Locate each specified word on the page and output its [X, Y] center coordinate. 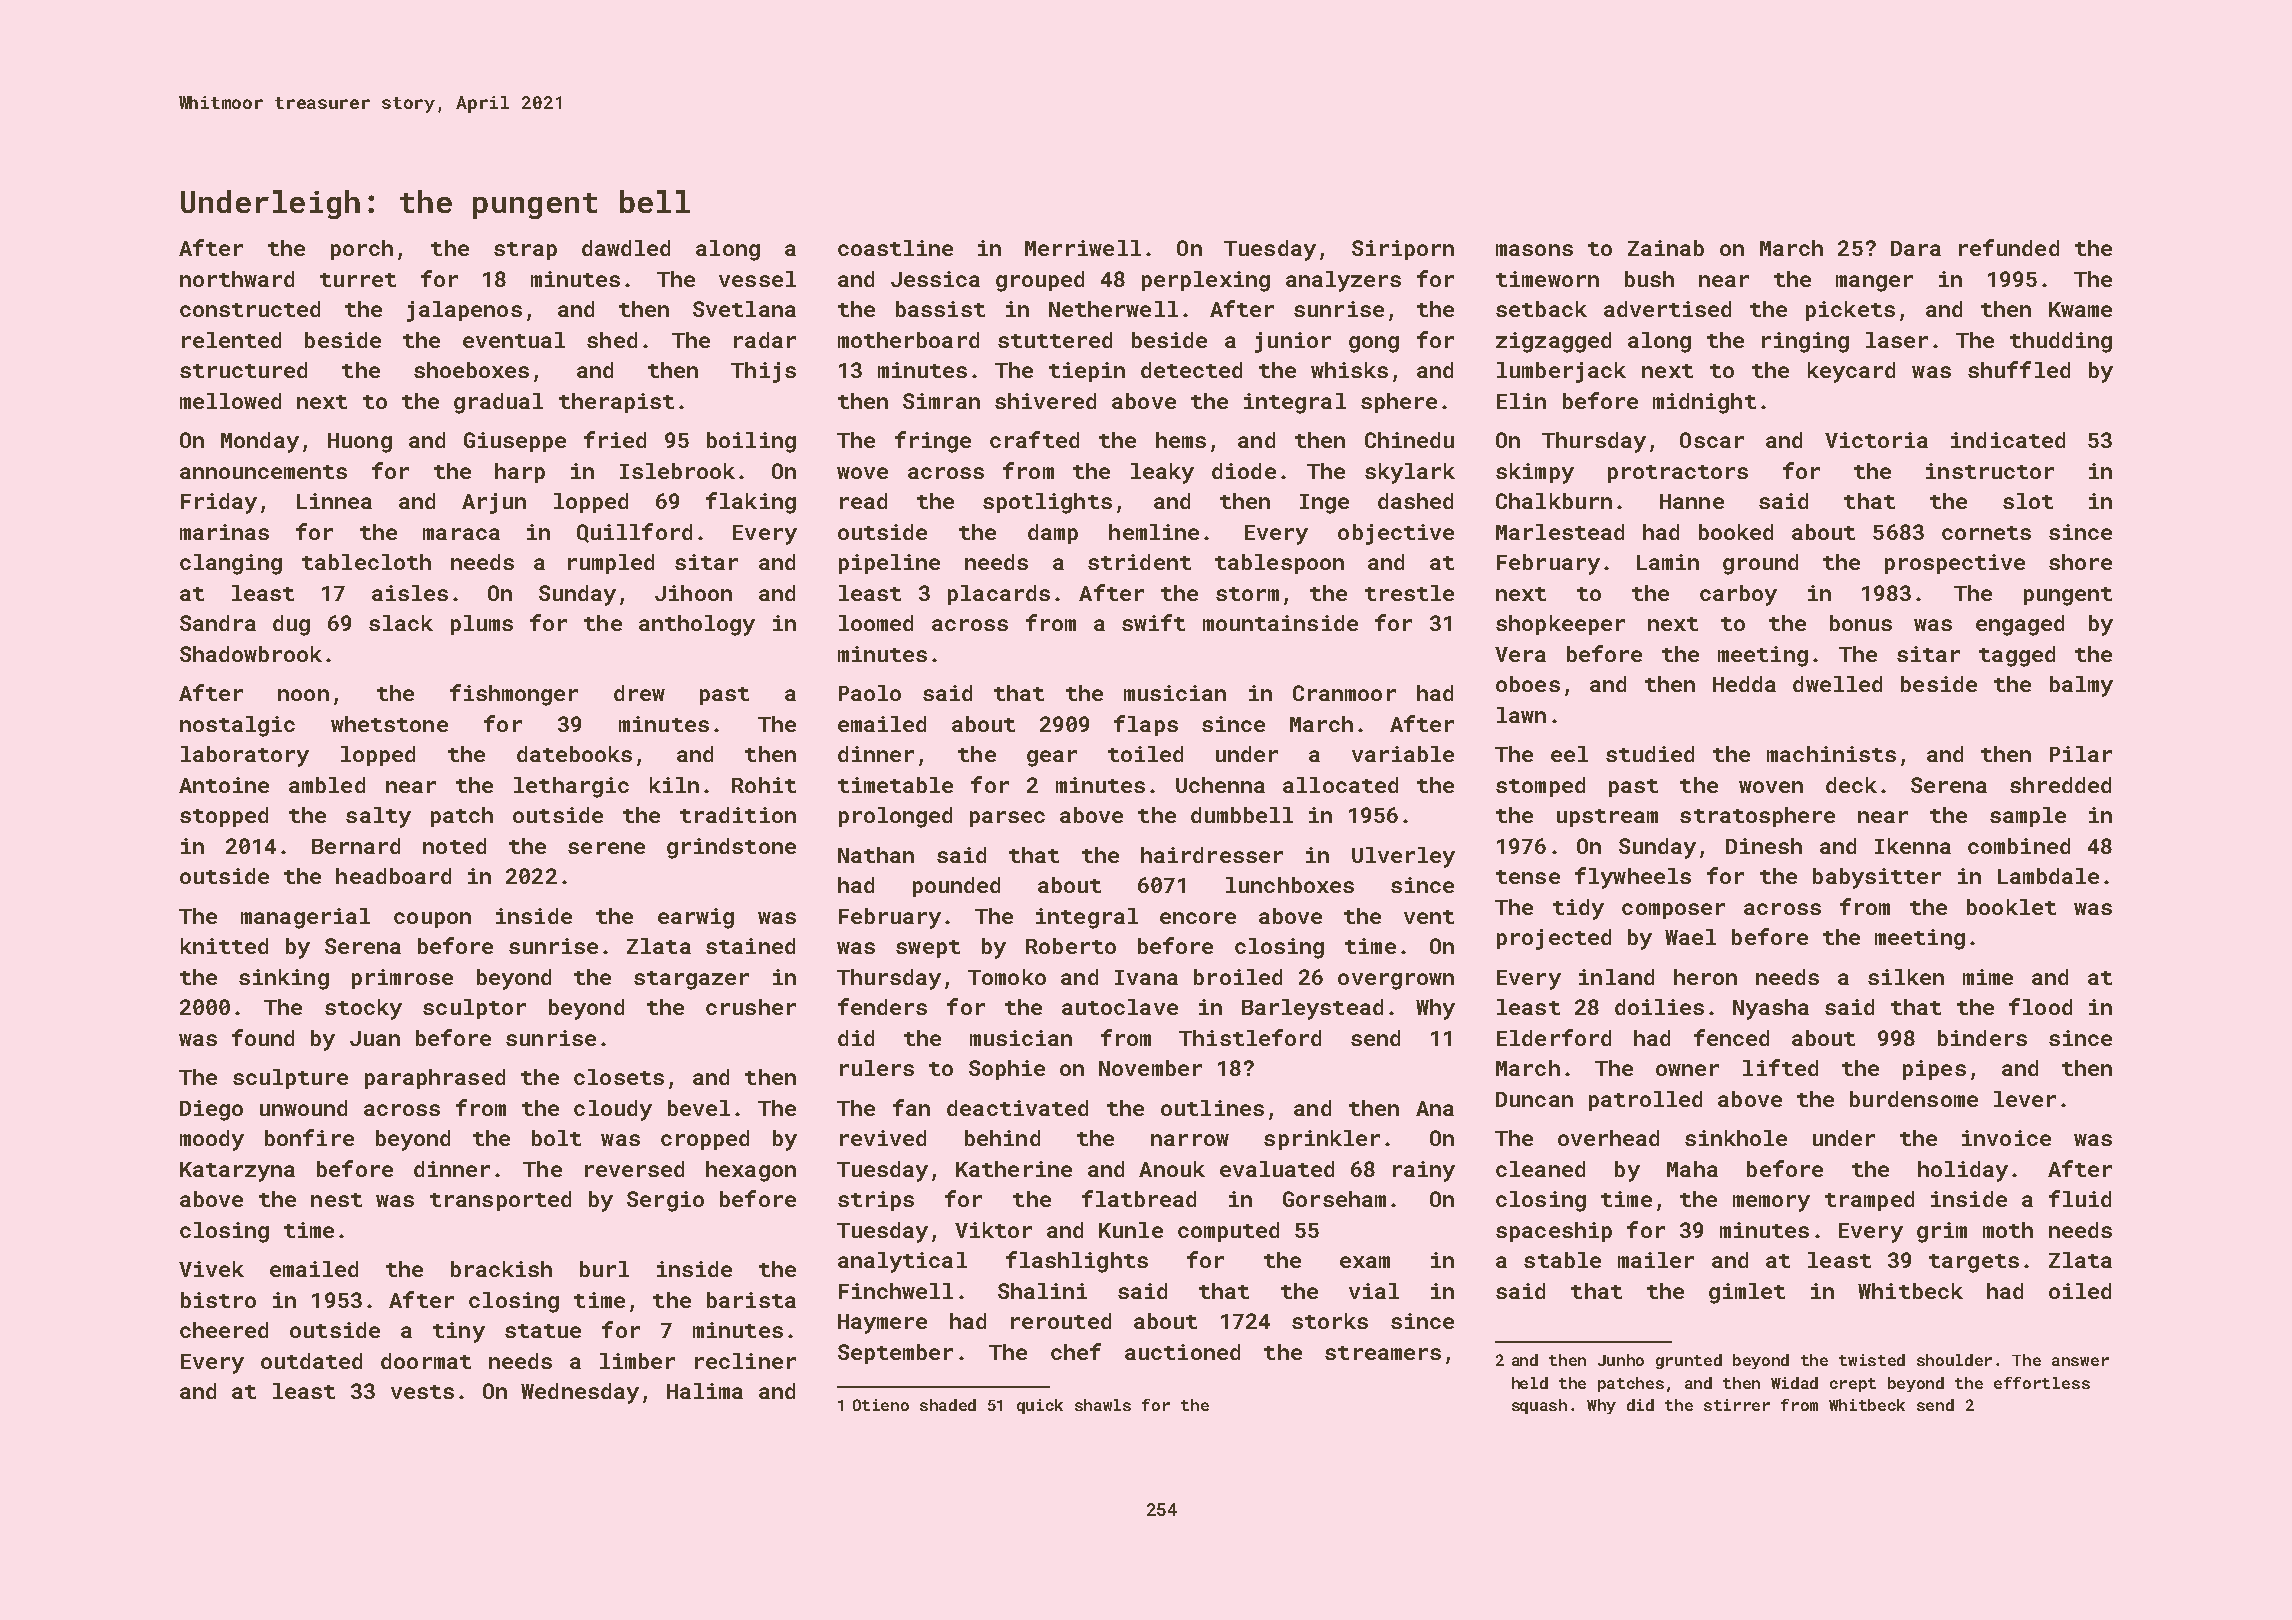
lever [2025, 1099]
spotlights [1047, 503]
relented [231, 340]
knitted [224, 946]
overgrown [1396, 981]
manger [1874, 283]
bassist [940, 309]
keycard [1851, 372]
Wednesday [580, 1393]
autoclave [1120, 1007]
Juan [375, 1038]
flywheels [1633, 878]
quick [1040, 1406]
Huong [360, 443]
